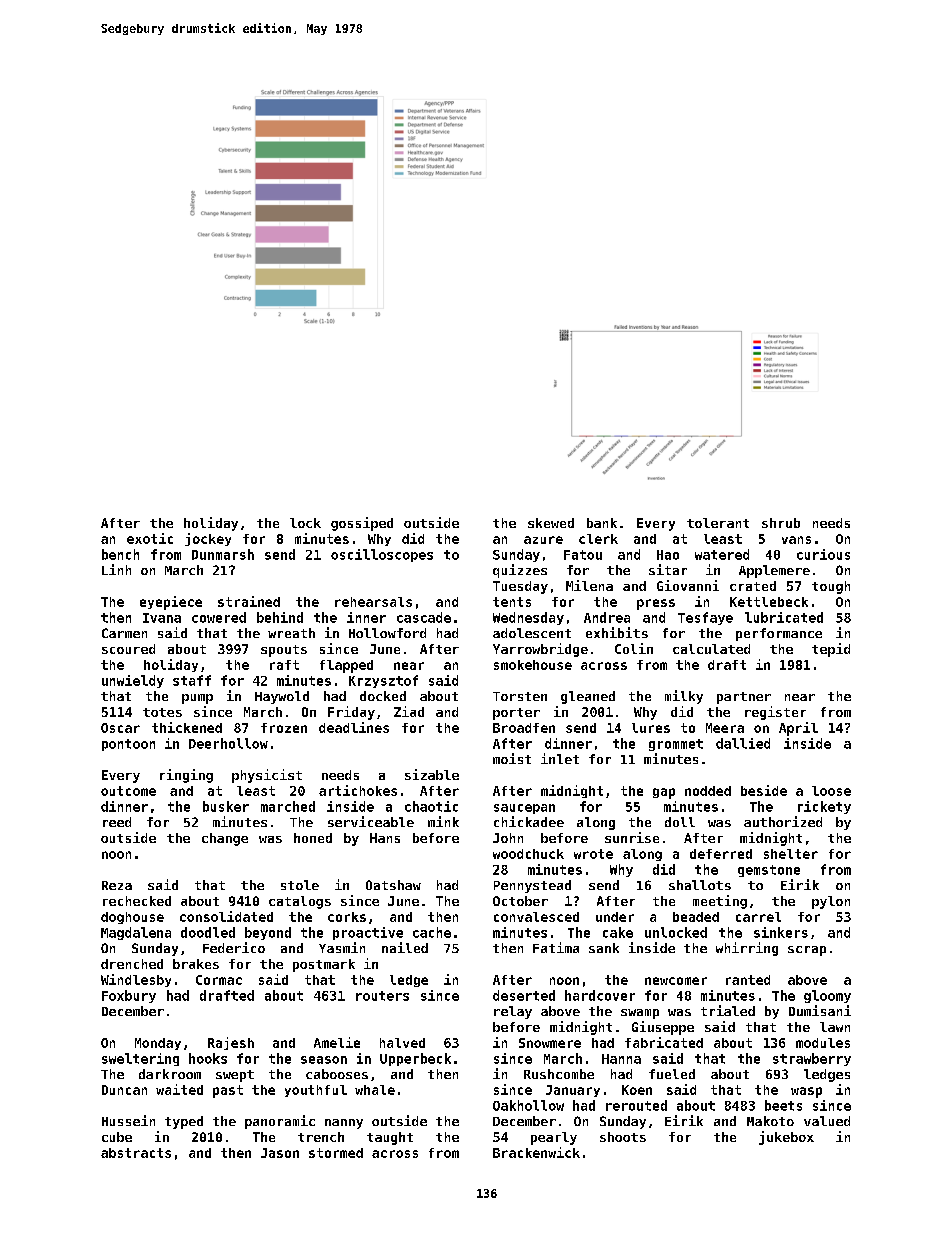 The height and width of the image is (1233, 952). What do you see at coordinates (831, 791) in the image?
I see `loose` at bounding box center [831, 791].
